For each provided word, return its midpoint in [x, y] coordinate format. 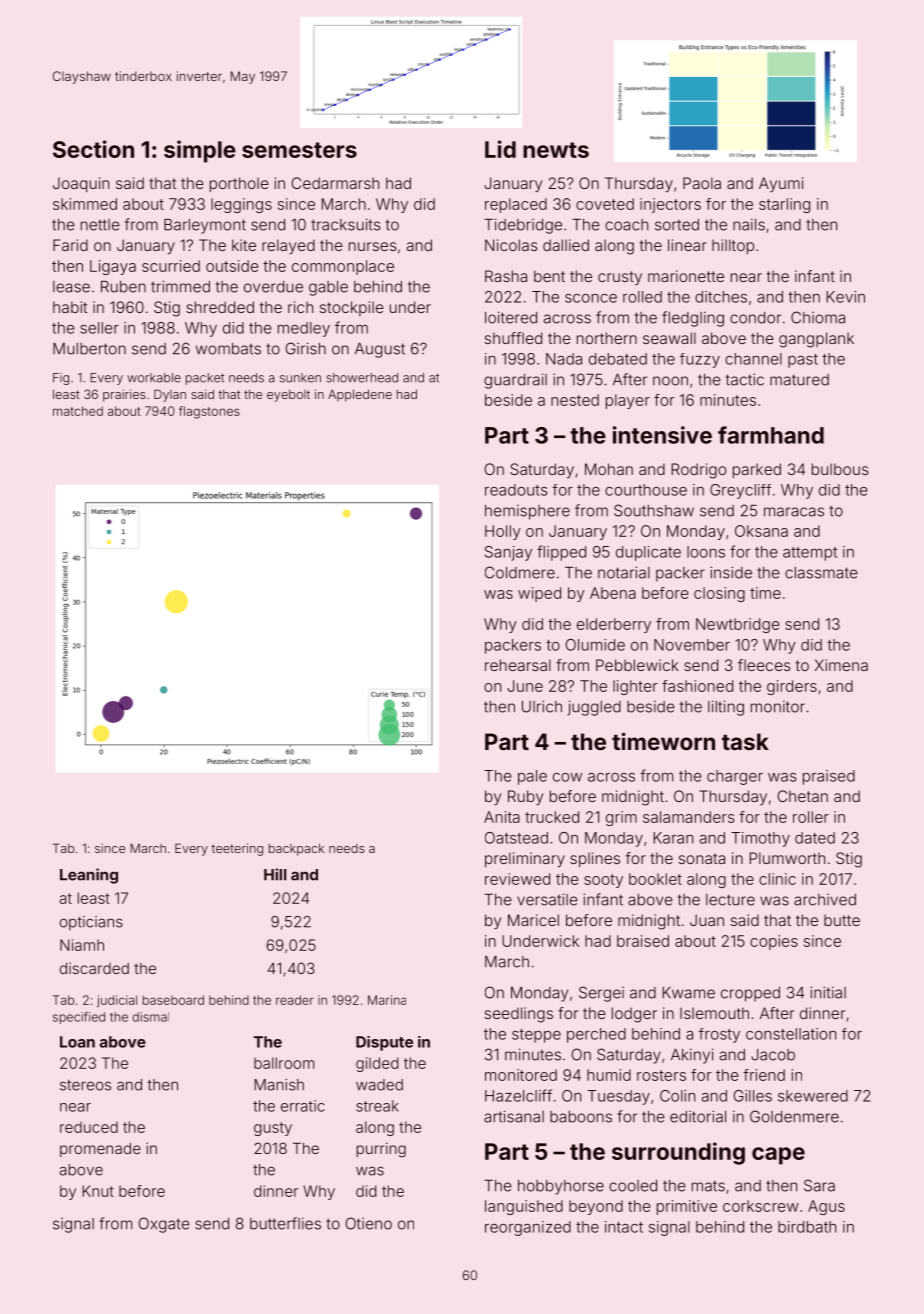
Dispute [384, 1043]
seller [99, 328]
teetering [237, 849]
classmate [821, 573]
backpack [296, 850]
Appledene [360, 395]
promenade [100, 1150]
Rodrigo [699, 471]
